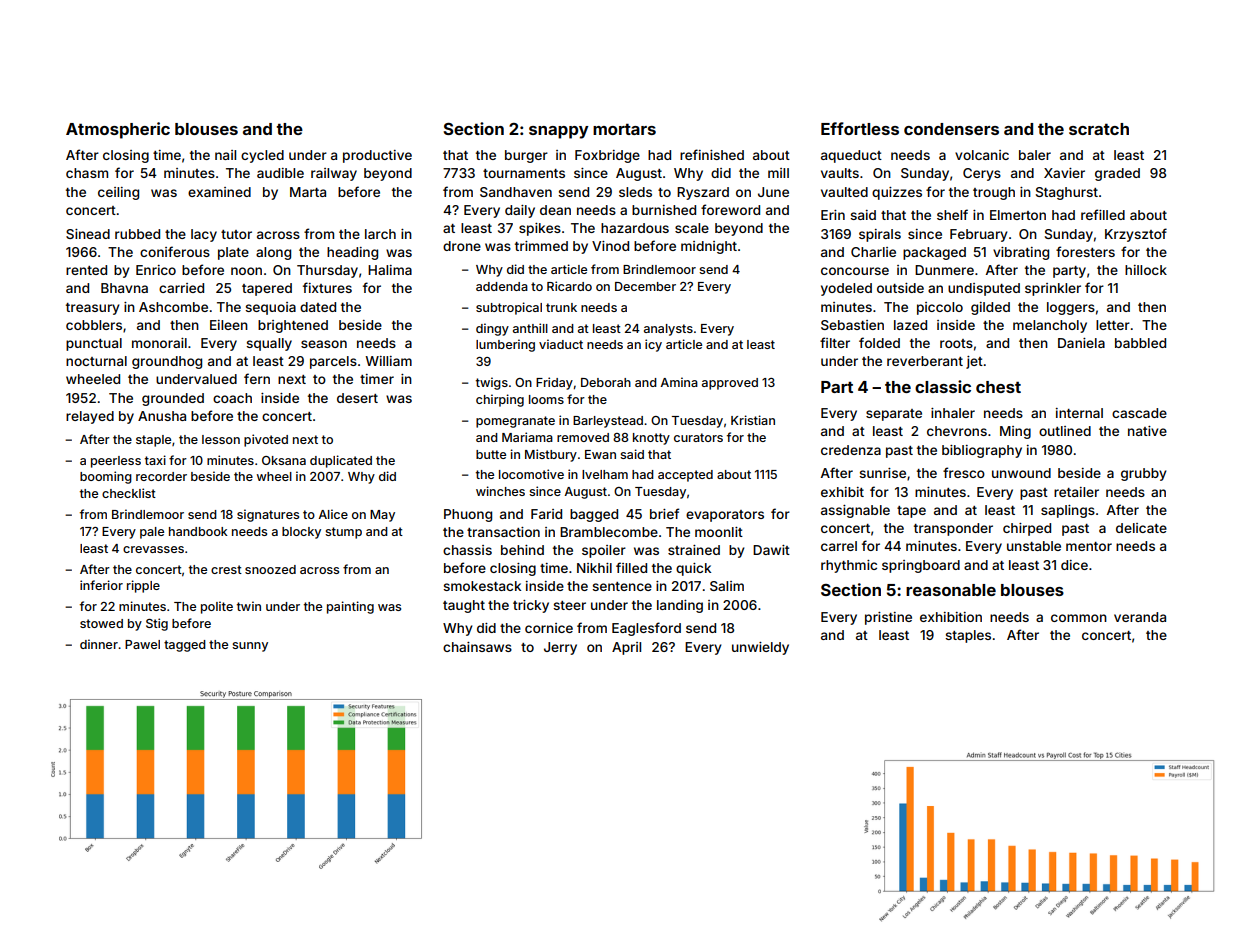  Describe the element at coordinates (624, 129) in the screenshot. I see `mortars` at that location.
